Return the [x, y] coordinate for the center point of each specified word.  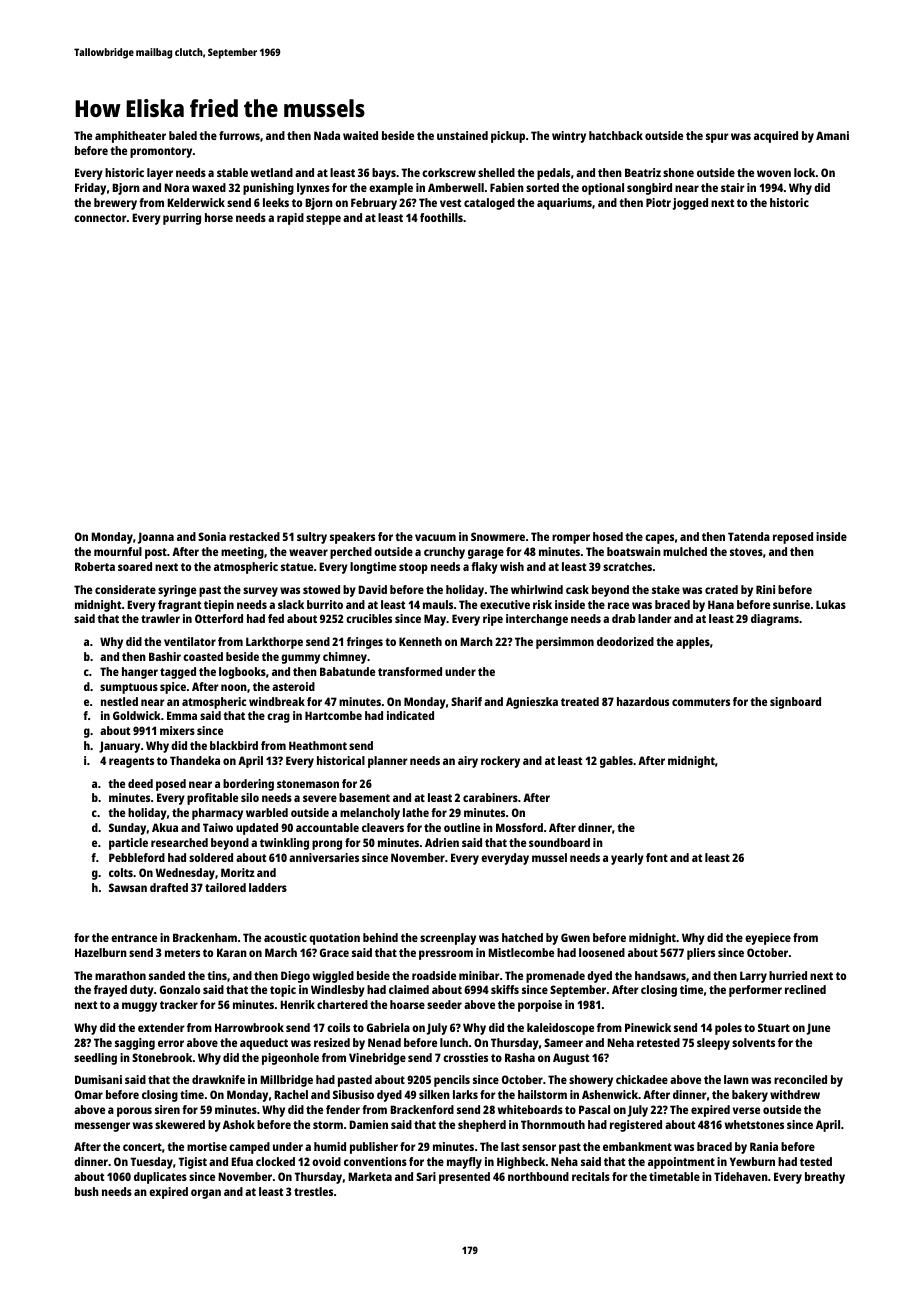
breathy [825, 1178]
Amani [832, 135]
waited [360, 135]
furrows [239, 135]
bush [87, 1191]
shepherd [482, 1126]
